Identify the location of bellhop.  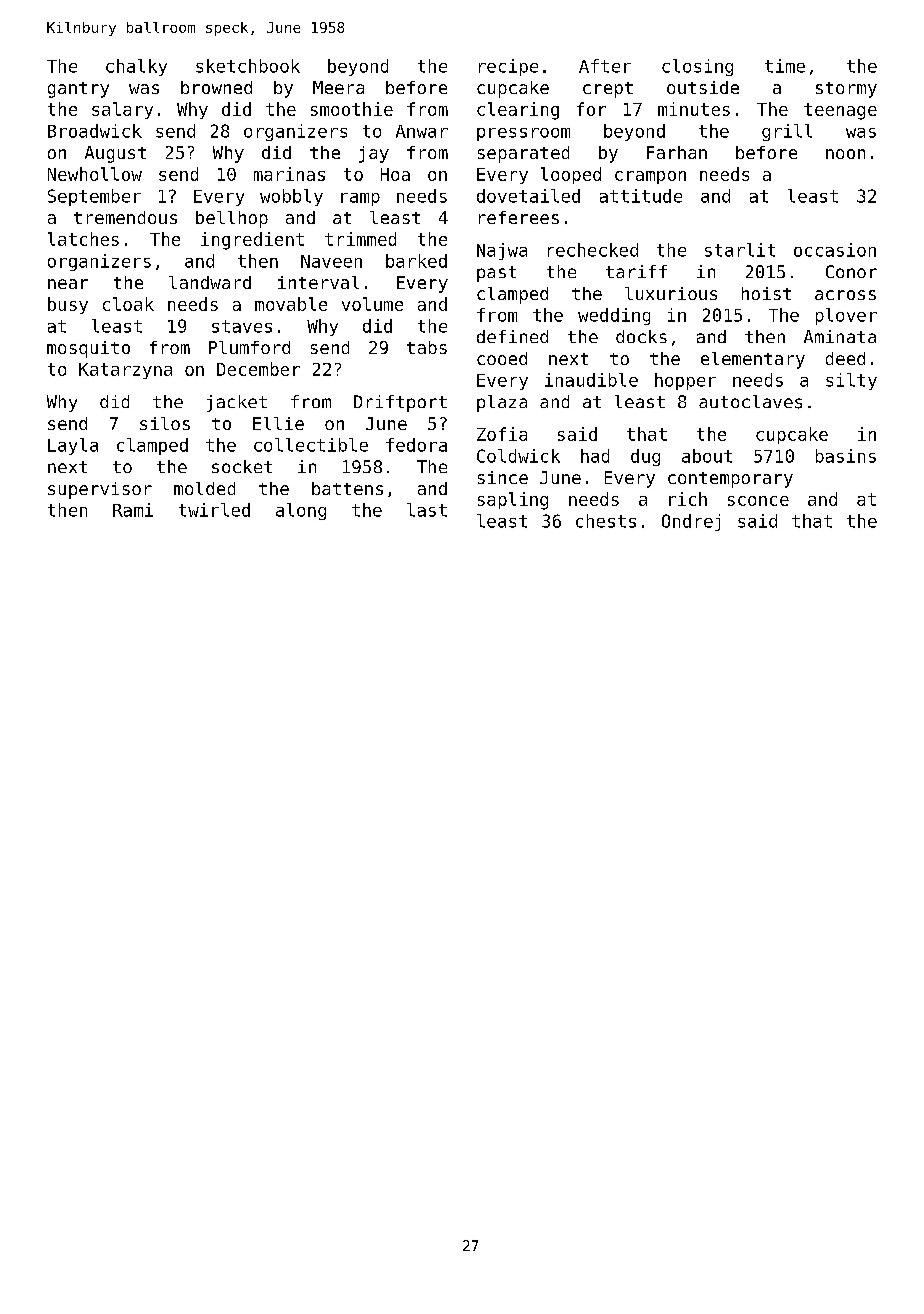
(232, 219).
